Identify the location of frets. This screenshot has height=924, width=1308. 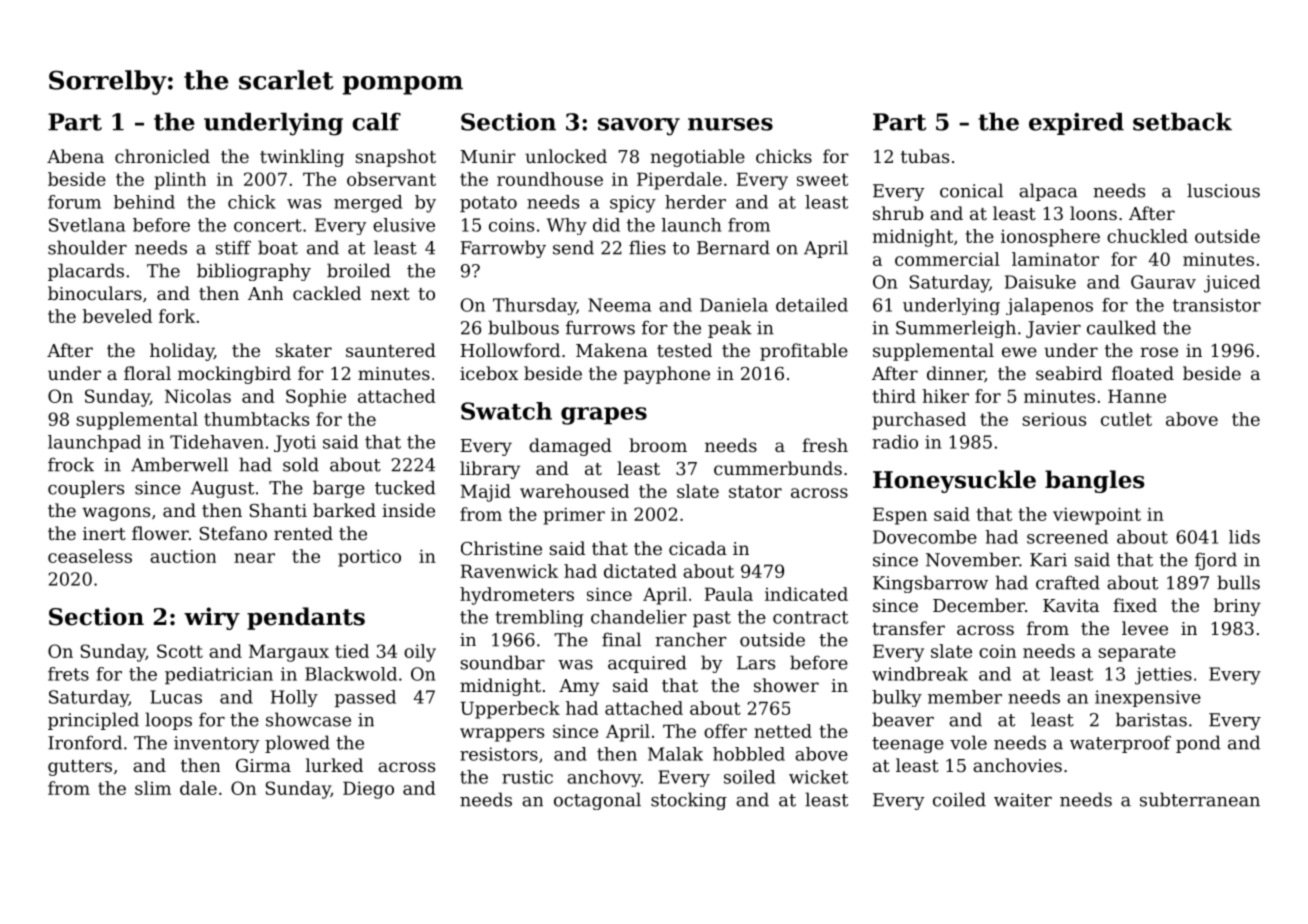
(68, 674).
